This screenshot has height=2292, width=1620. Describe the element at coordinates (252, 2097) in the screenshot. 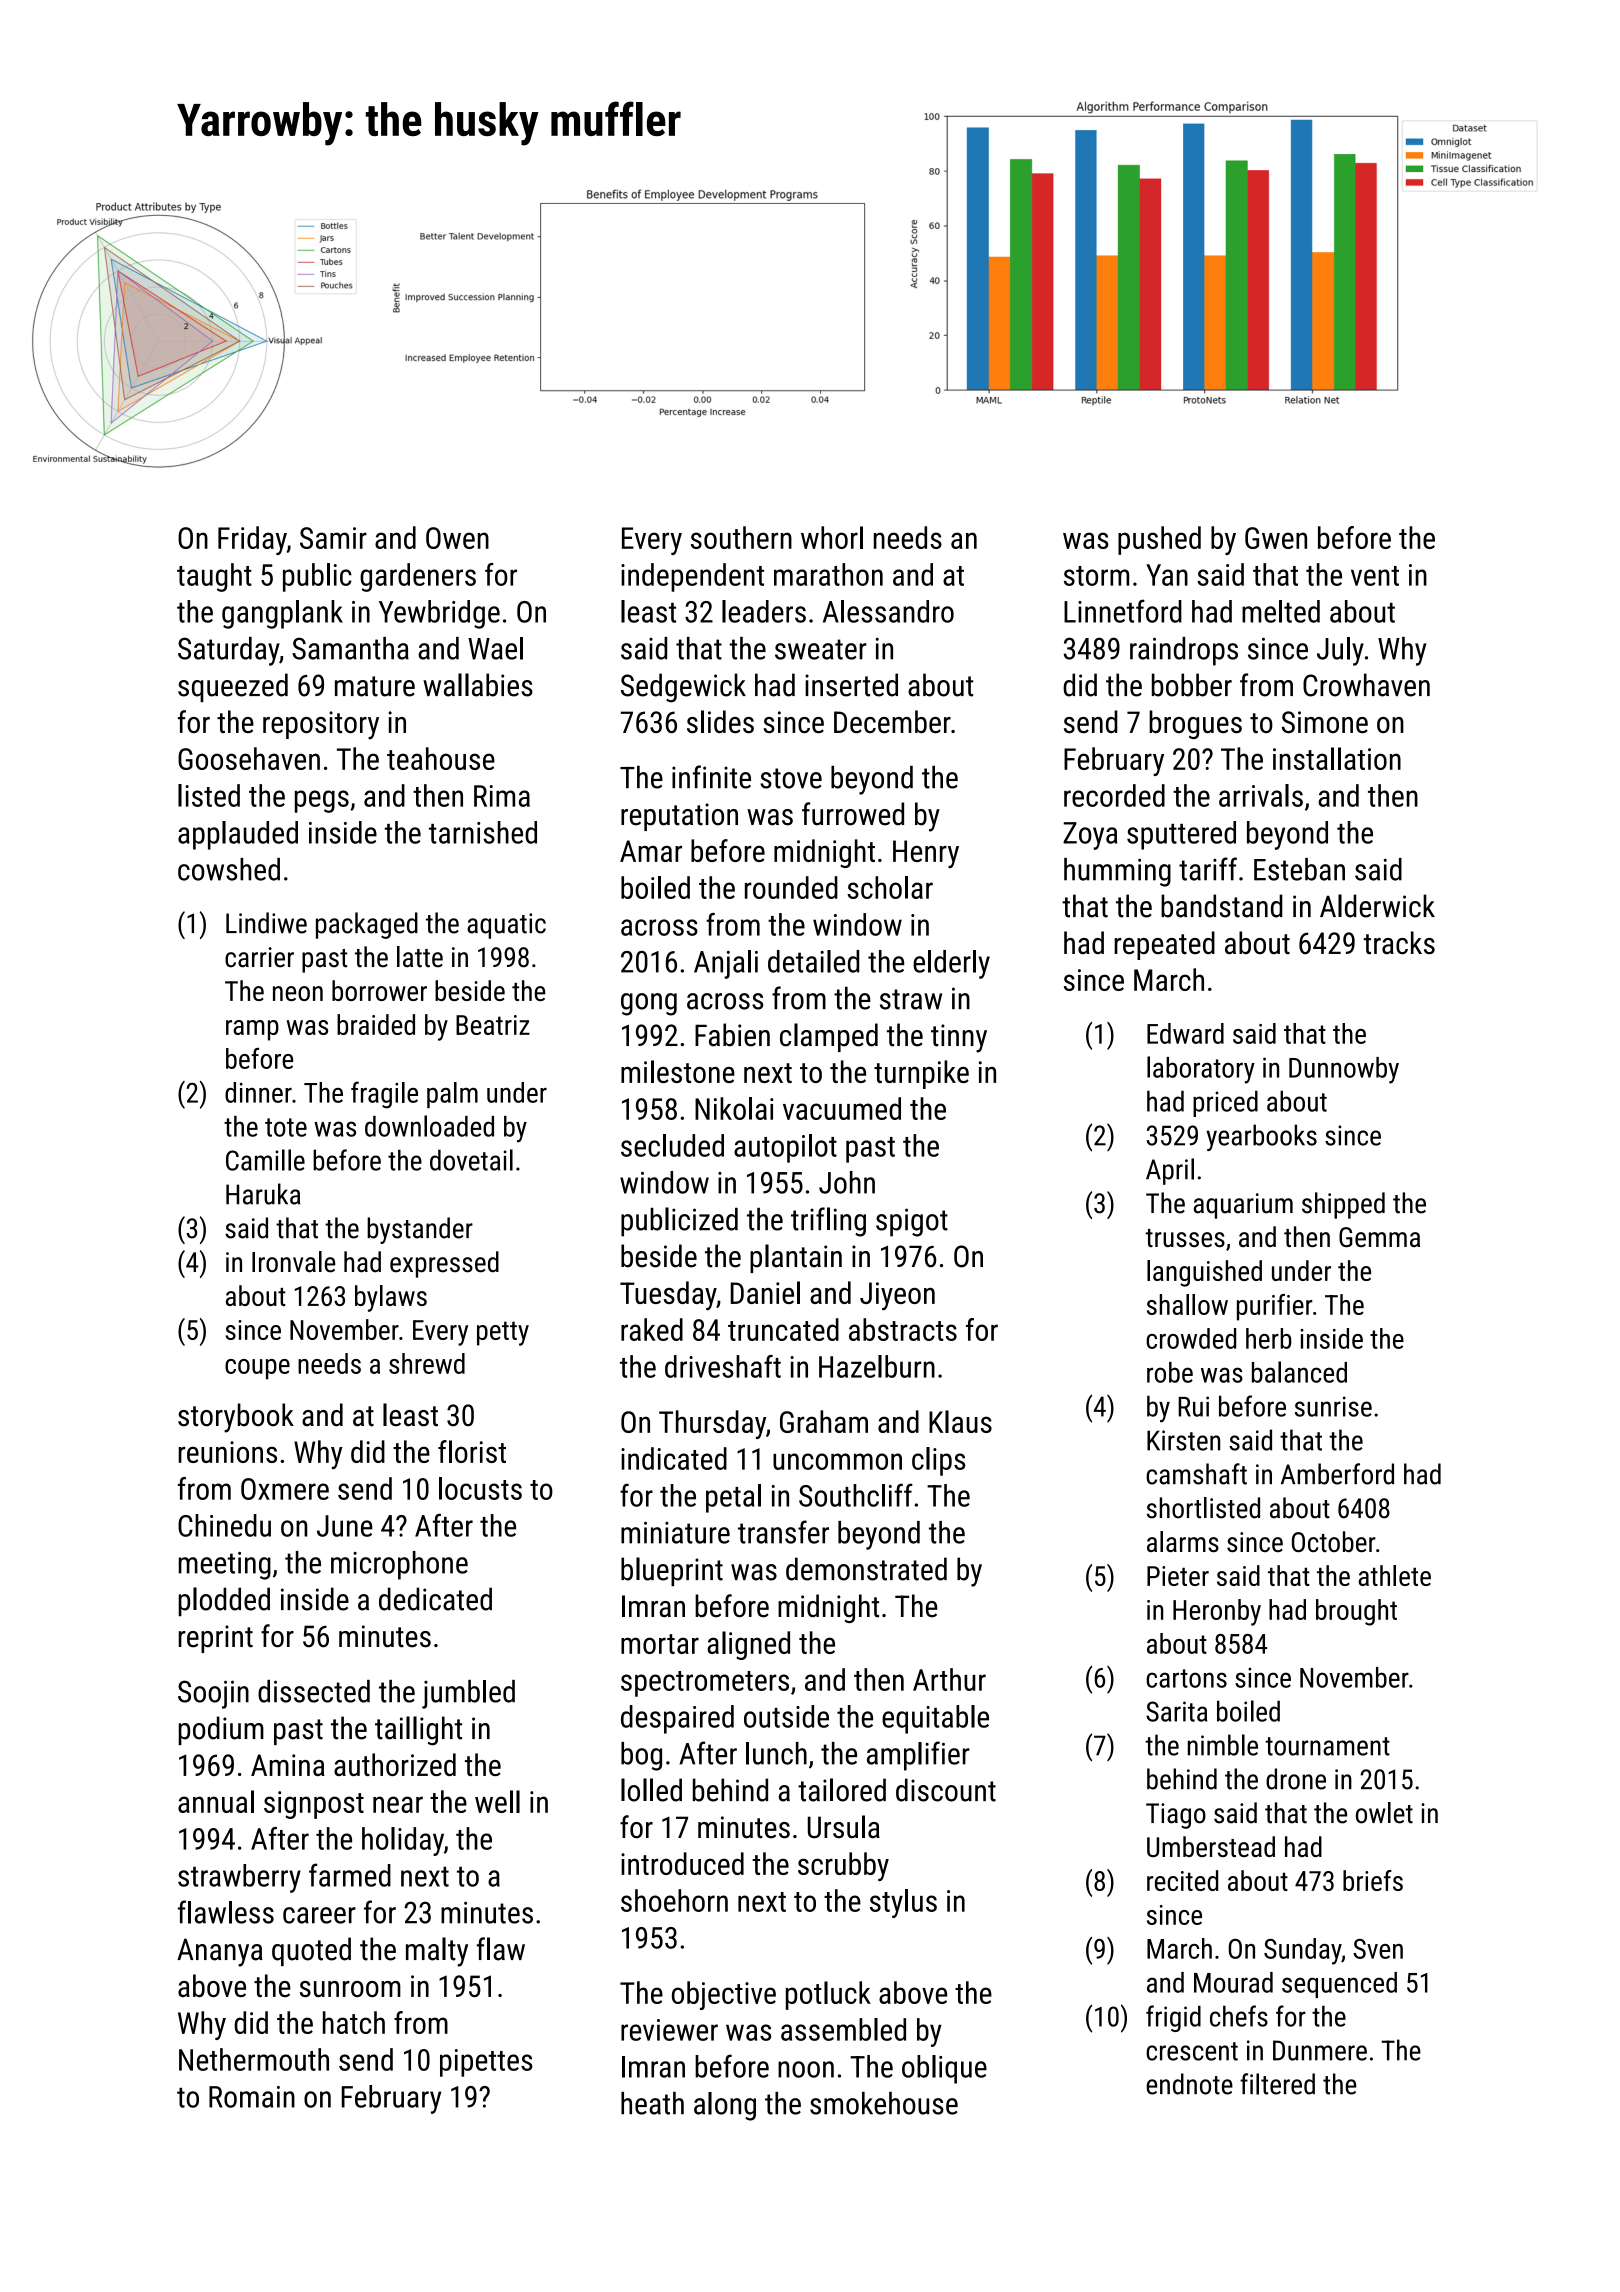

I see `Romain` at that location.
